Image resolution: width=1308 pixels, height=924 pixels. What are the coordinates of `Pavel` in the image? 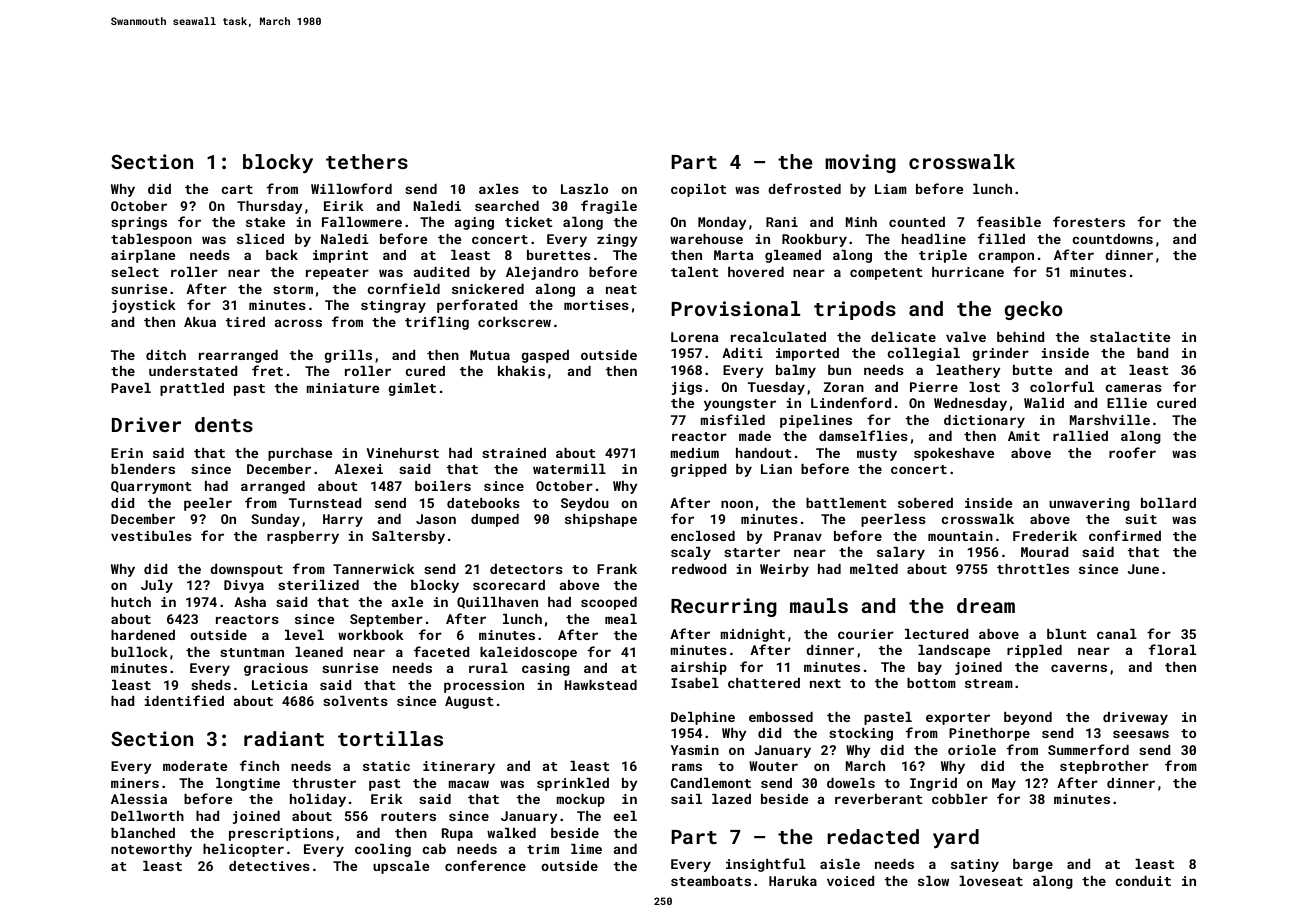 It's located at (131, 388).
